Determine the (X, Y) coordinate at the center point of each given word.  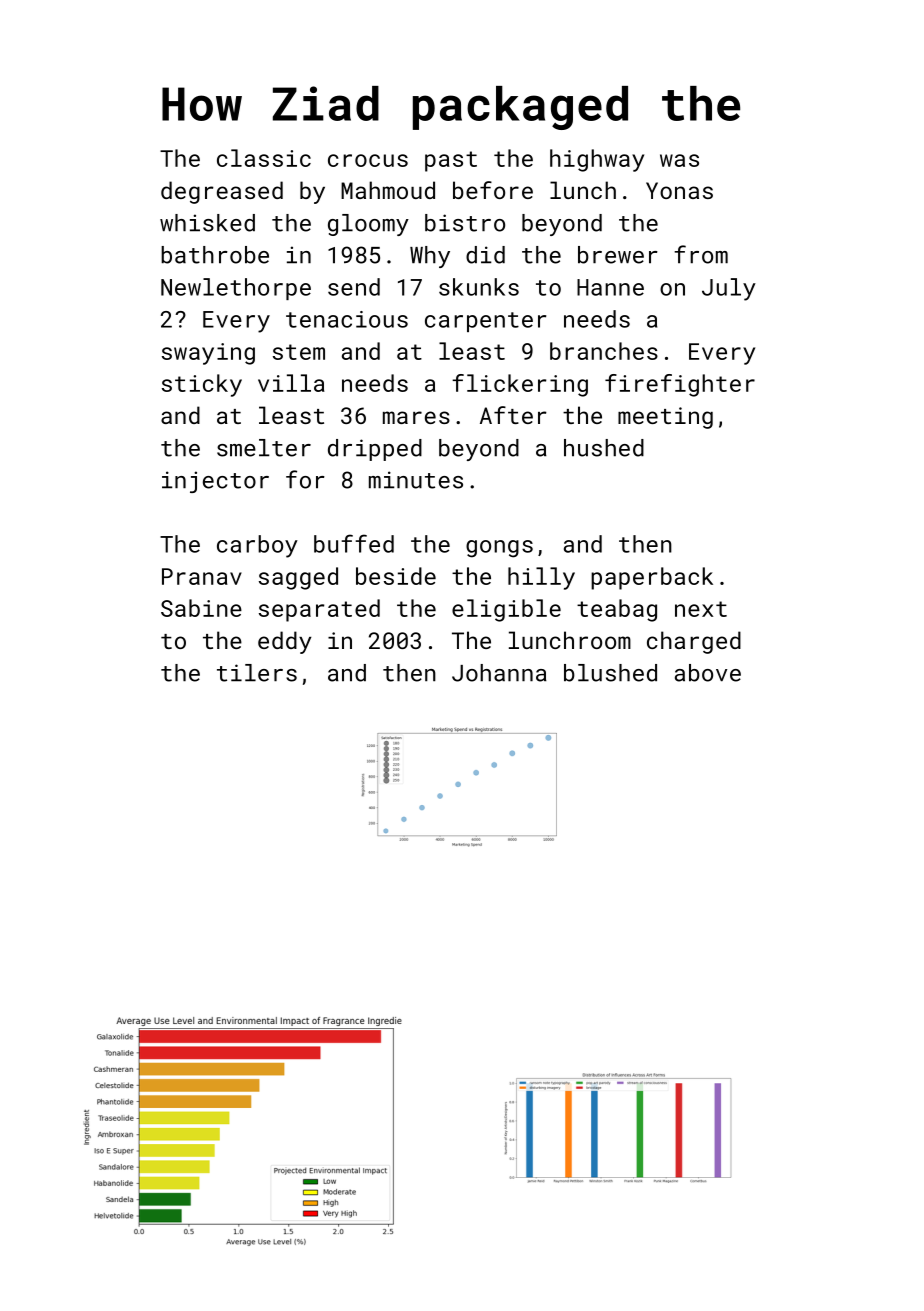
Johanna (499, 673)
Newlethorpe (236, 289)
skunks (479, 287)
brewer (618, 255)
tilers (257, 673)
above (708, 673)
